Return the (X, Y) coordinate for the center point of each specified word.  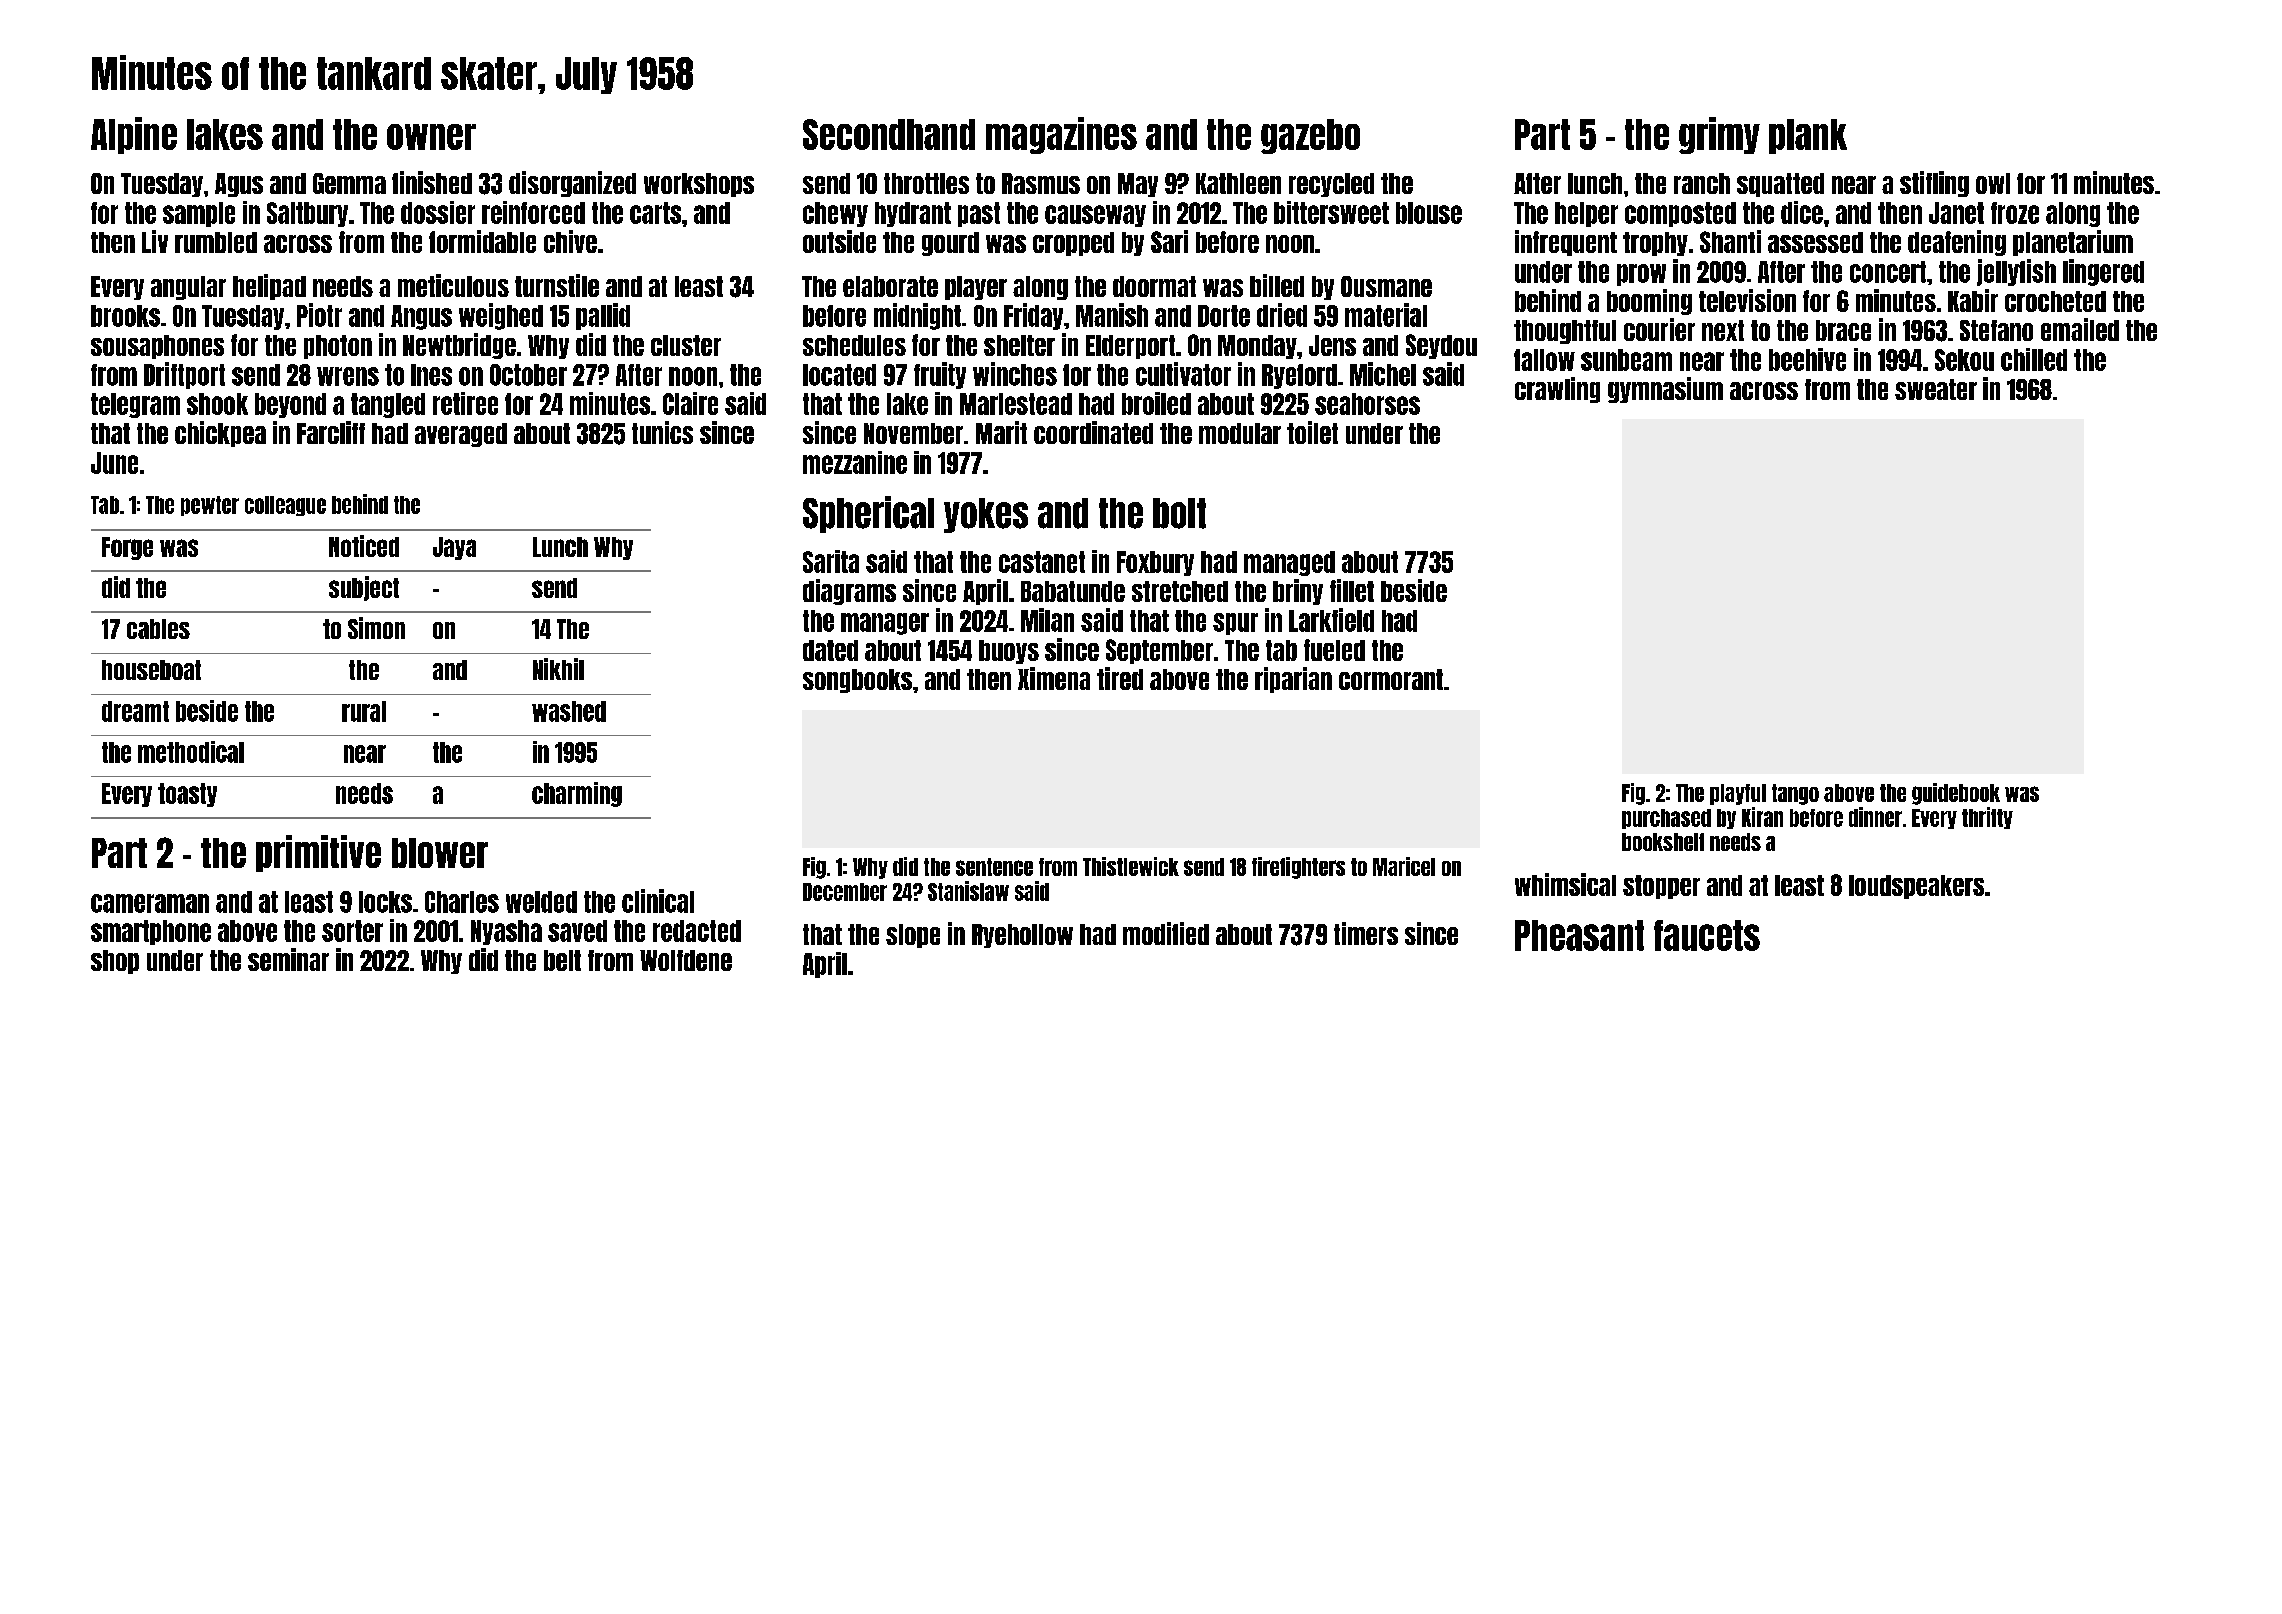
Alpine (134, 135)
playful (1738, 794)
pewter (210, 506)
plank (1808, 136)
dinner (1875, 817)
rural (364, 711)
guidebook (1956, 794)
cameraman (150, 903)
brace (1843, 330)
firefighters (1298, 868)
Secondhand (889, 134)
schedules (854, 345)
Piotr (319, 315)
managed (1289, 563)
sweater (1936, 389)
